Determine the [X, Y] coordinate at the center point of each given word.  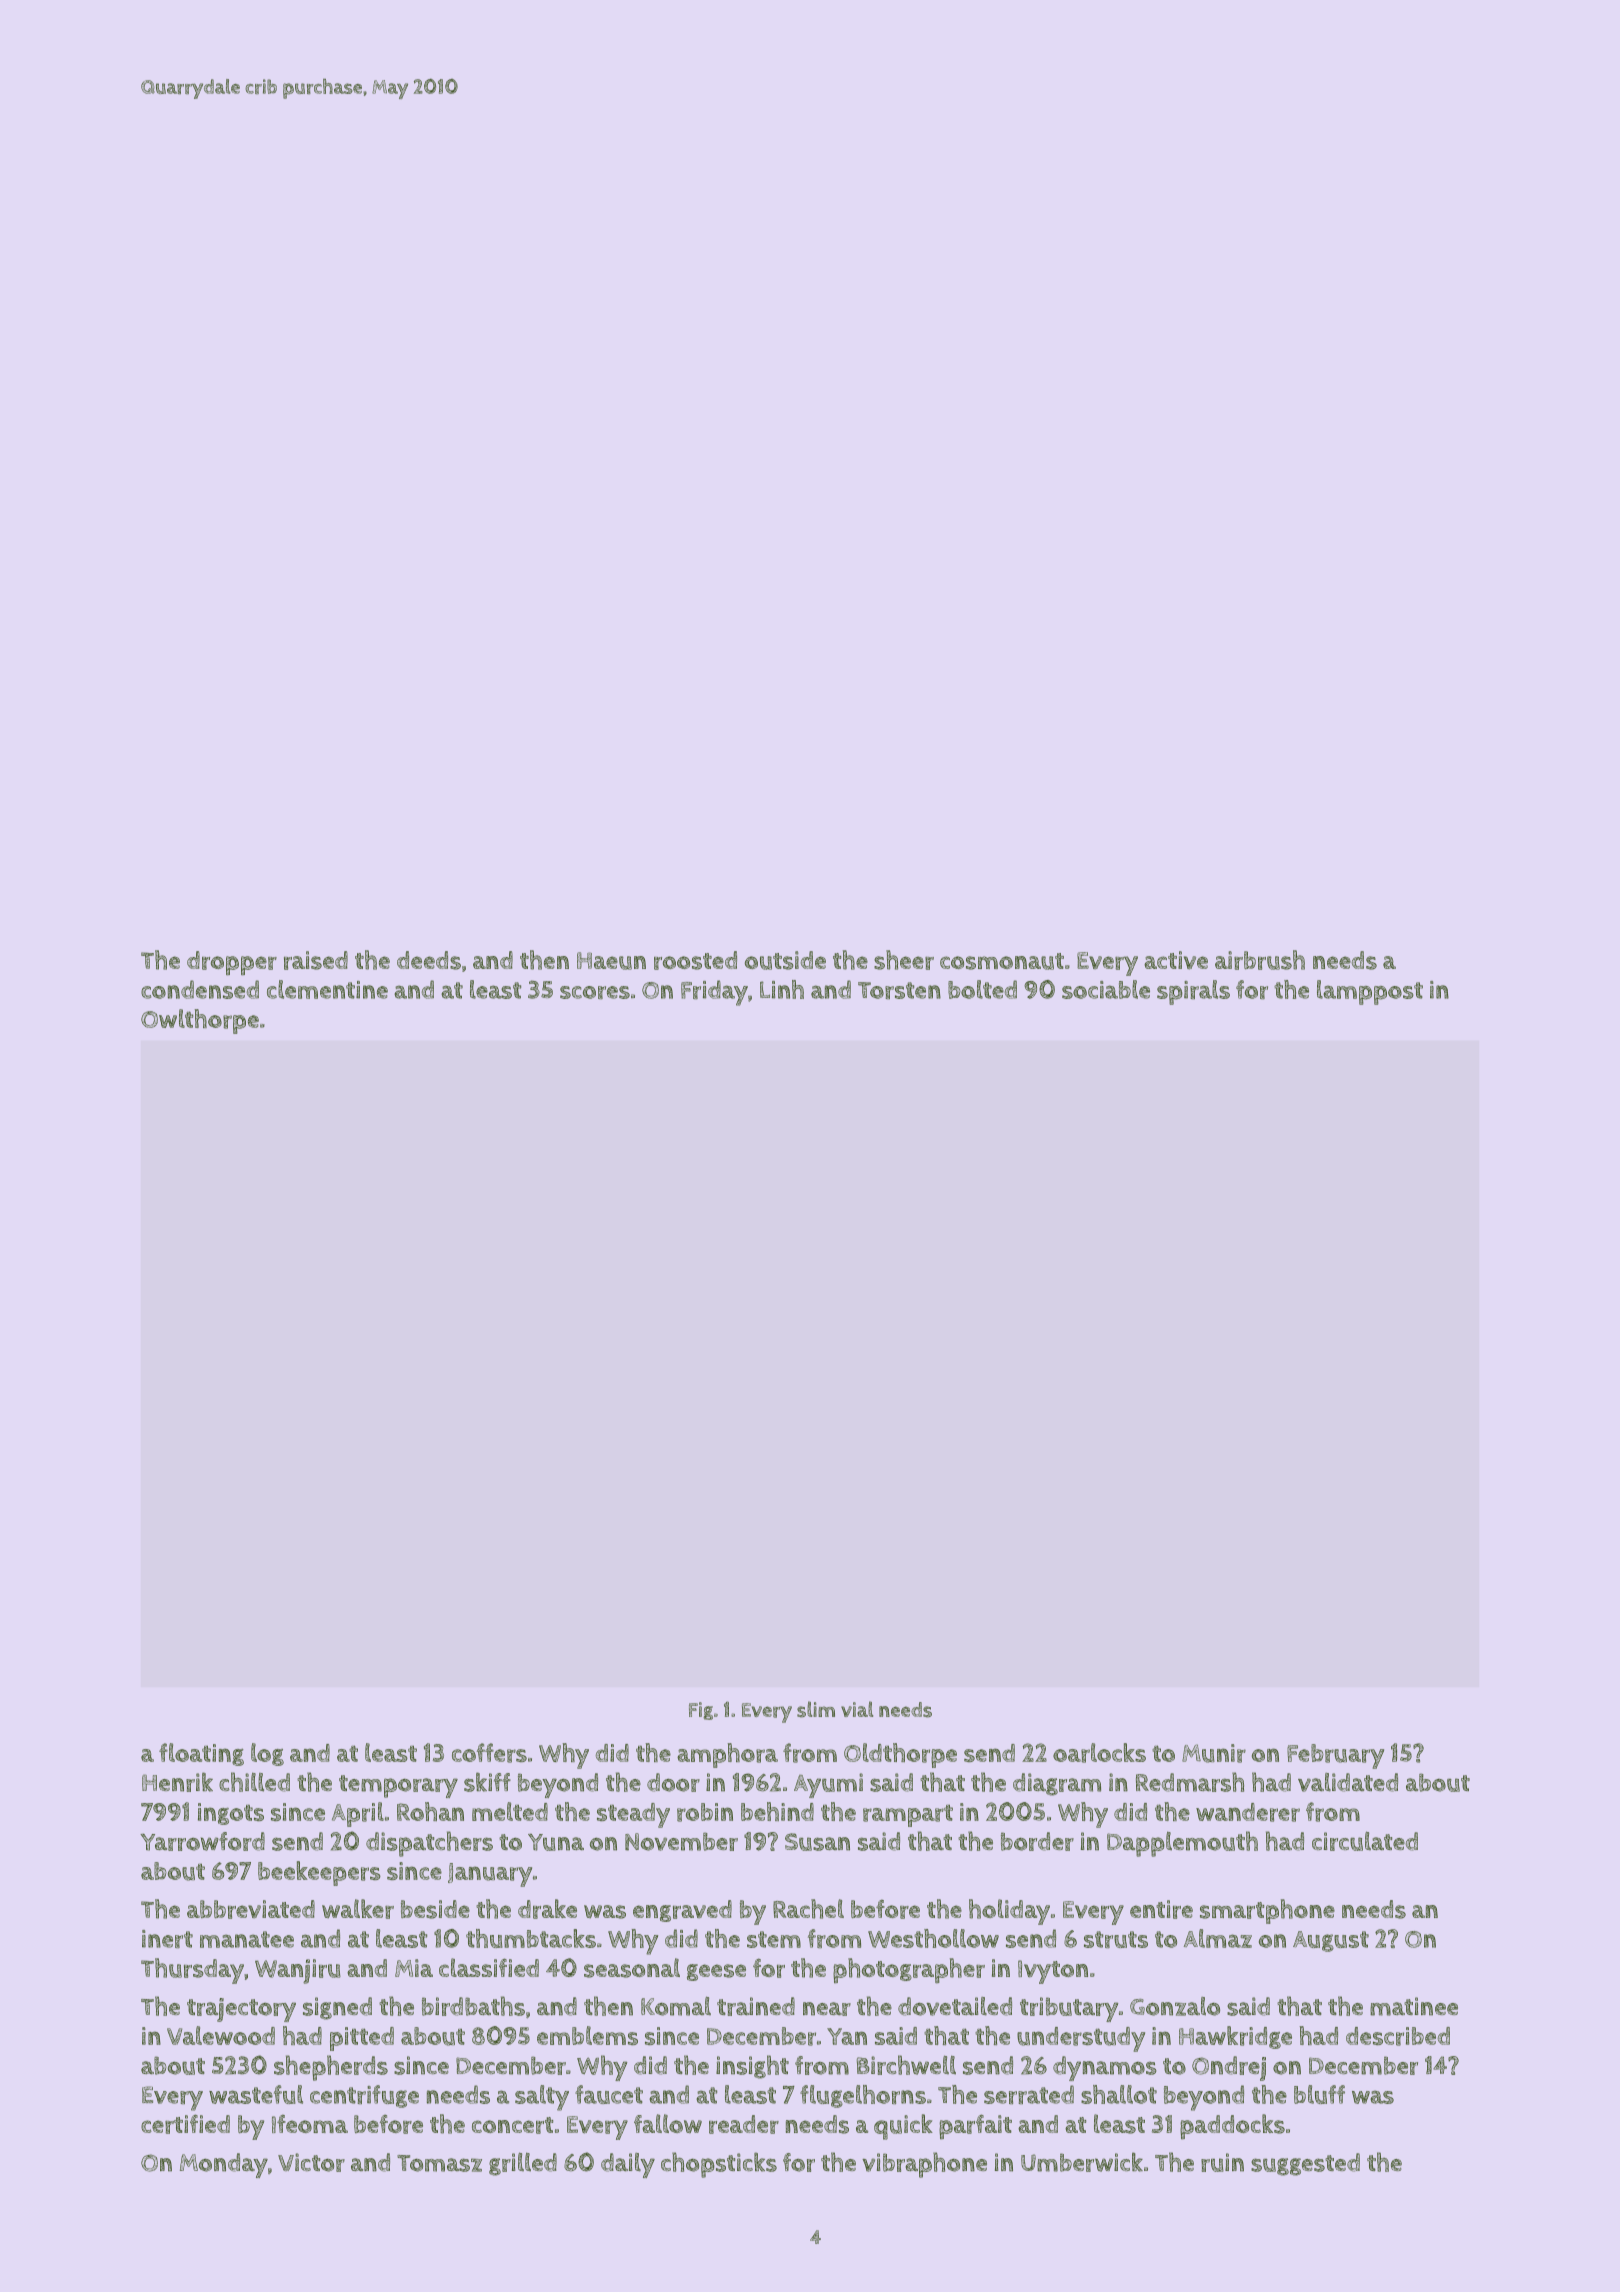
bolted [982, 989]
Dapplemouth [1182, 1844]
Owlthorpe [200, 1021]
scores [595, 992]
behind [777, 1811]
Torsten [899, 990]
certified [185, 2124]
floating [201, 1754]
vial [857, 1709]
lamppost [1370, 992]
